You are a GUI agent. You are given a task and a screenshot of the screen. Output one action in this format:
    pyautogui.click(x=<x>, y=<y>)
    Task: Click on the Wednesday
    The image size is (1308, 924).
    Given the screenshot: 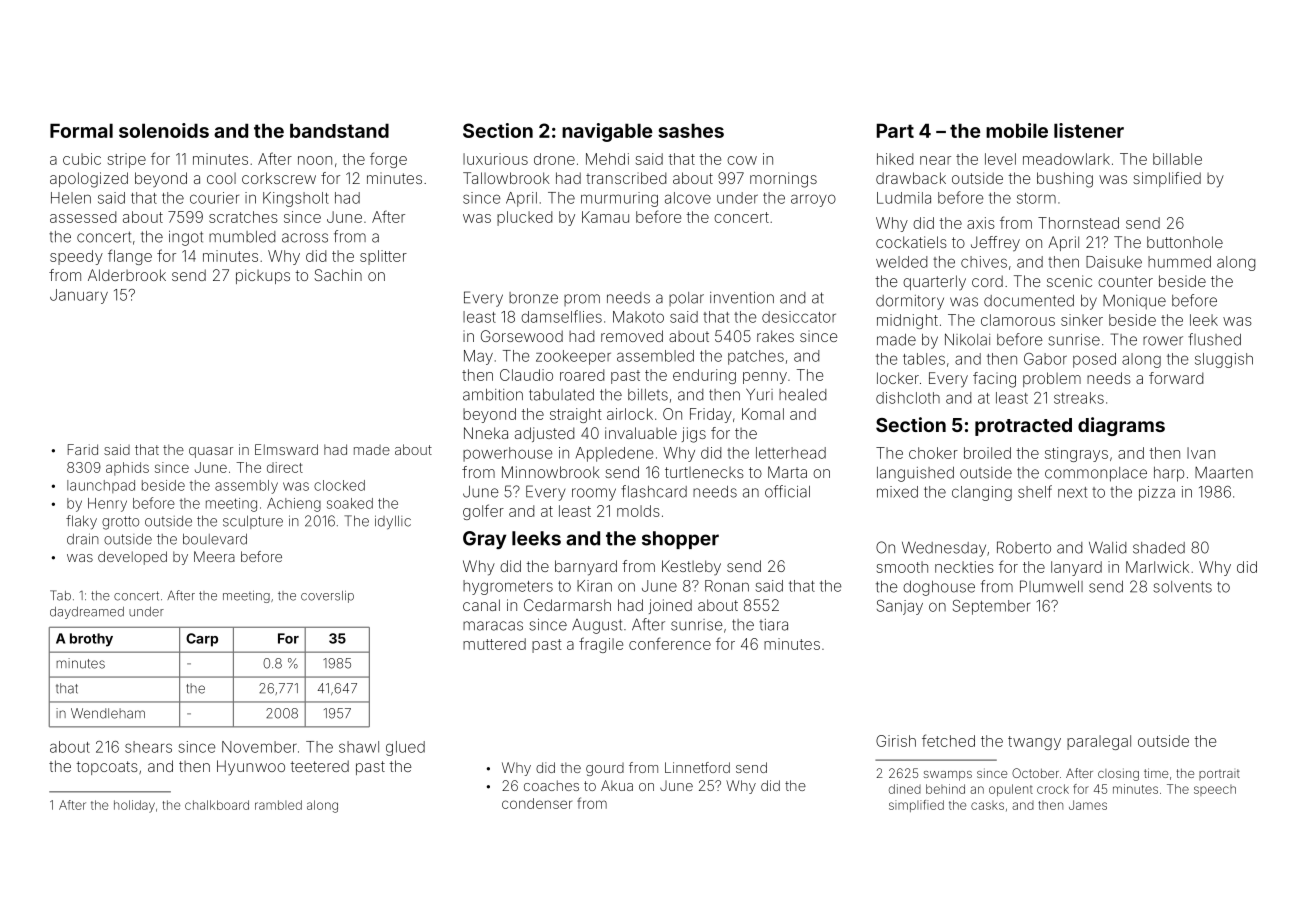 What is the action you would take?
    pyautogui.click(x=944, y=549)
